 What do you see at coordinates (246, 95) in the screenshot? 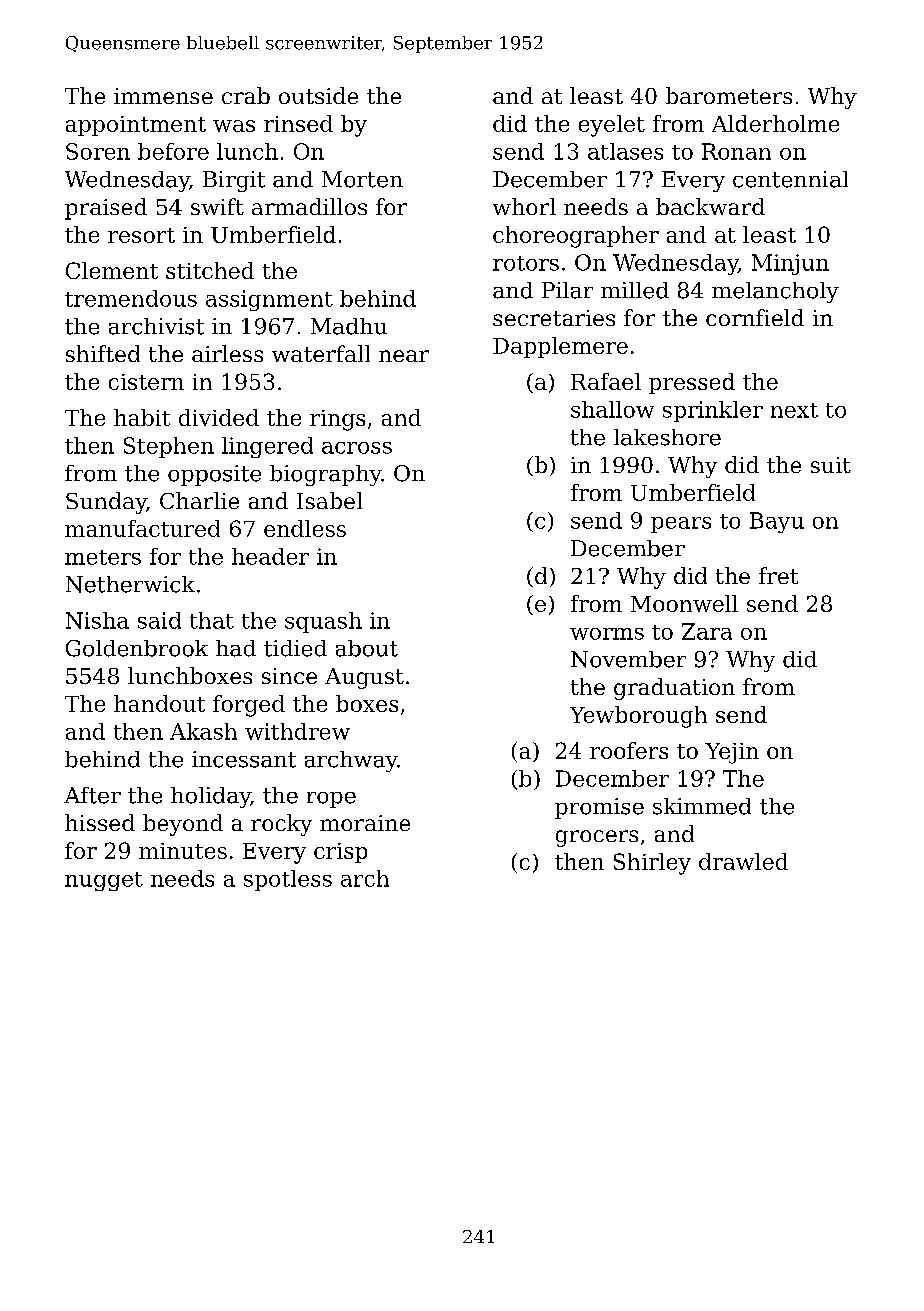
I see `crab` at bounding box center [246, 95].
